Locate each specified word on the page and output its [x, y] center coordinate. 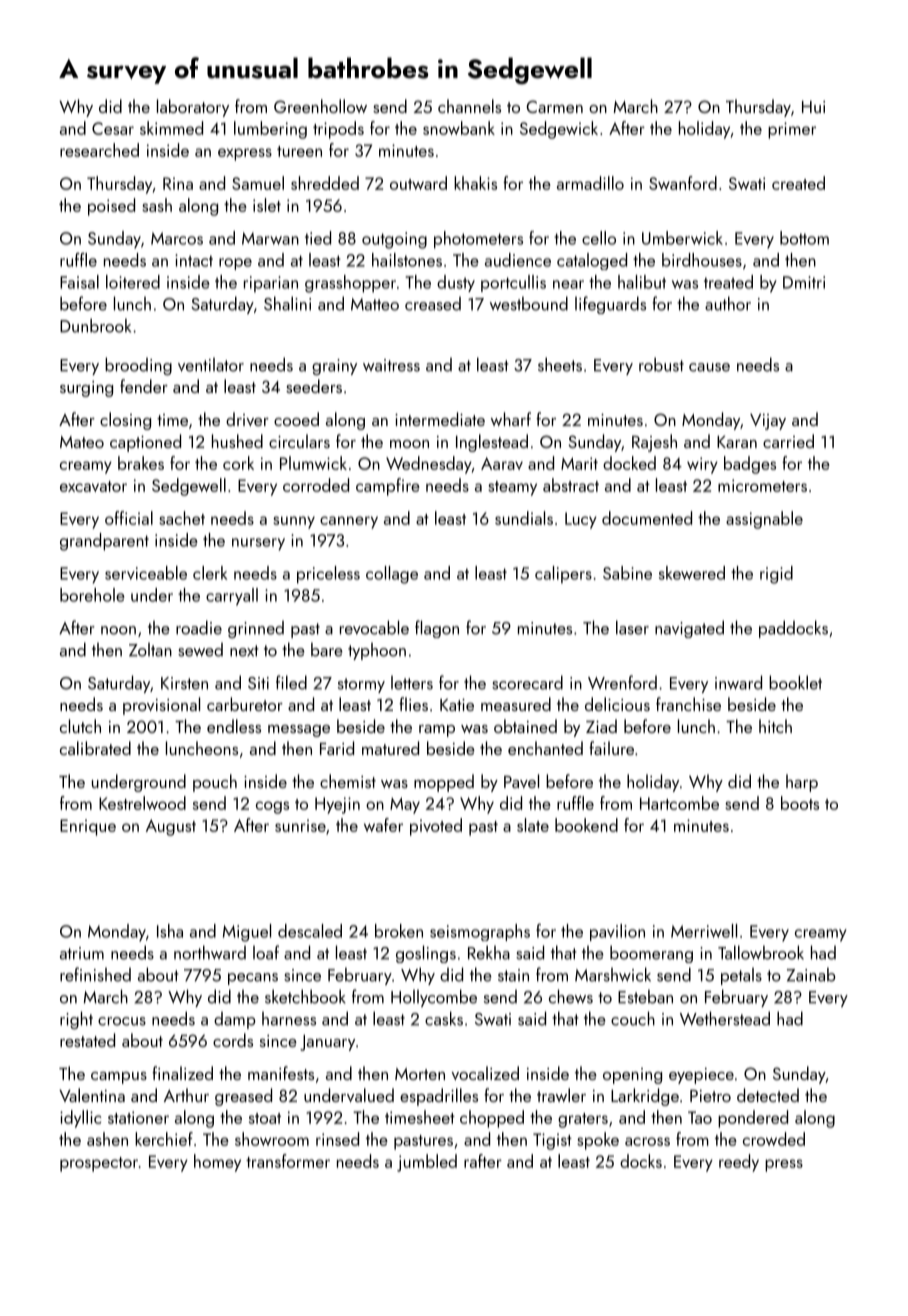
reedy [739, 1163]
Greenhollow [320, 106]
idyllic [80, 1119]
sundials [524, 518]
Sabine [627, 573]
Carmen [554, 106]
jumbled [427, 1163]
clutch [80, 726]
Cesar [113, 128]
